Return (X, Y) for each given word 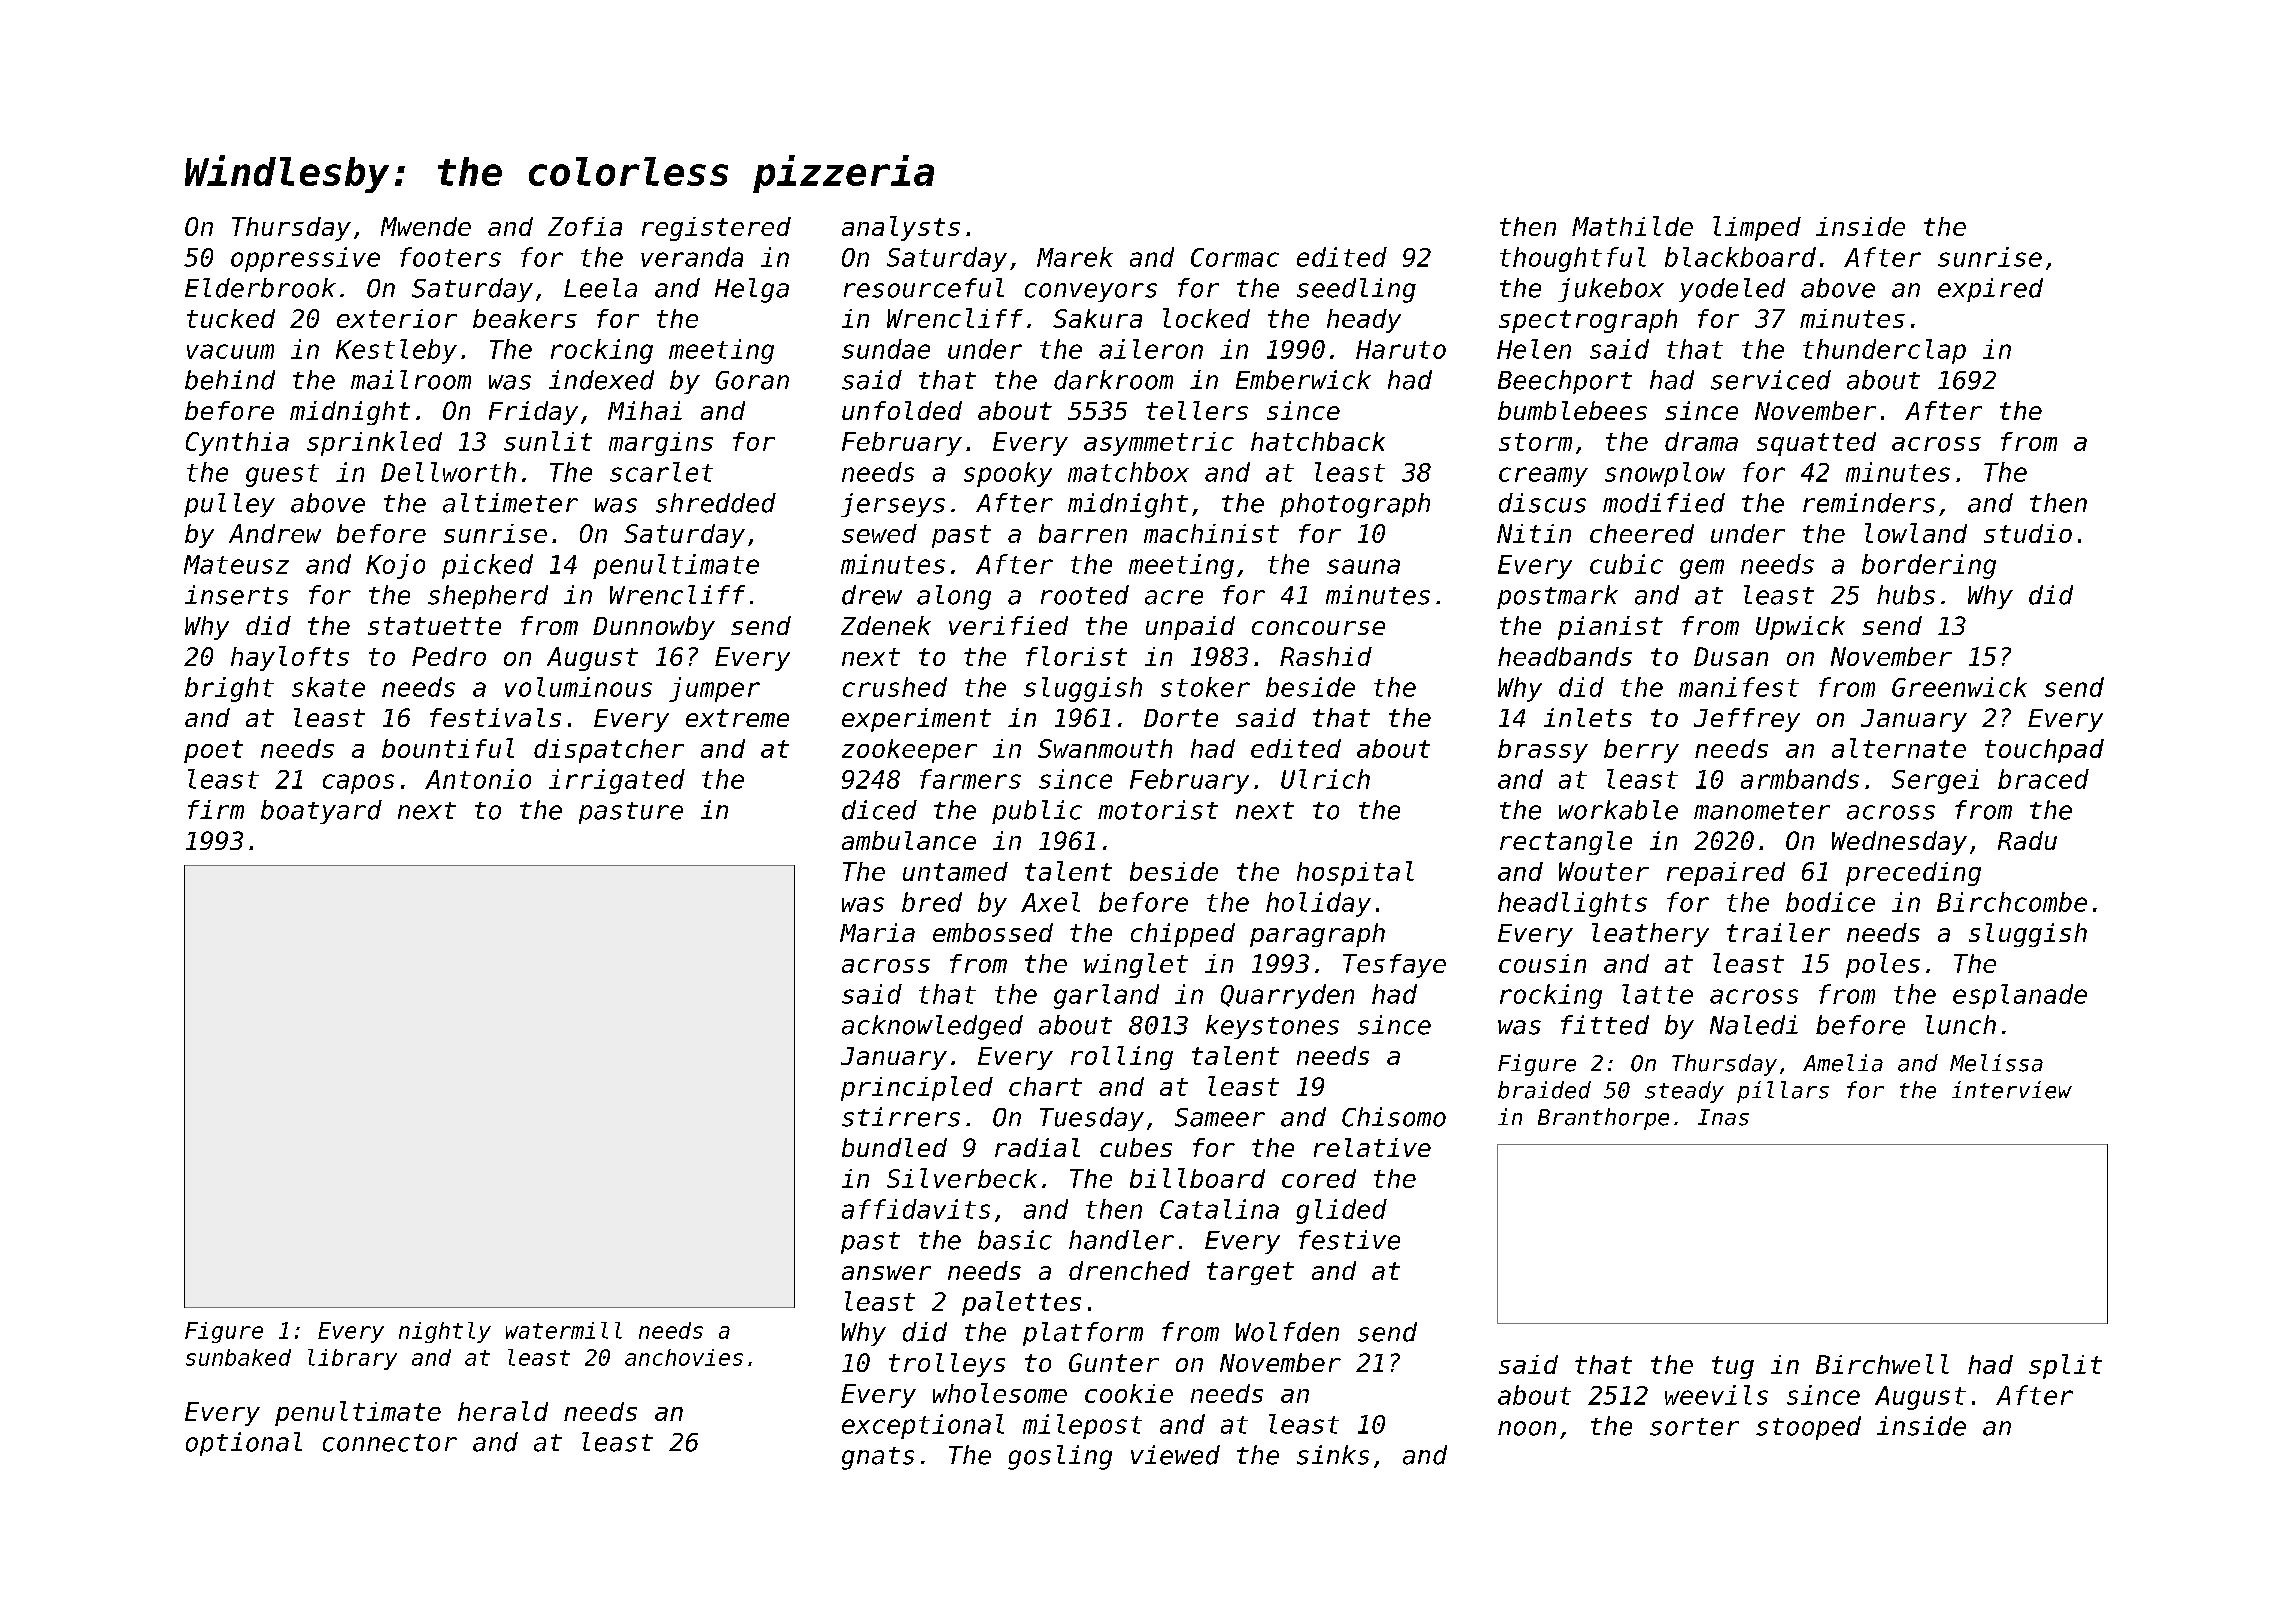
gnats (878, 1458)
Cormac (1235, 257)
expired (1990, 290)
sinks (1333, 1455)
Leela (600, 288)
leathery (1650, 935)
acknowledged (932, 1027)
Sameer (1220, 1117)
